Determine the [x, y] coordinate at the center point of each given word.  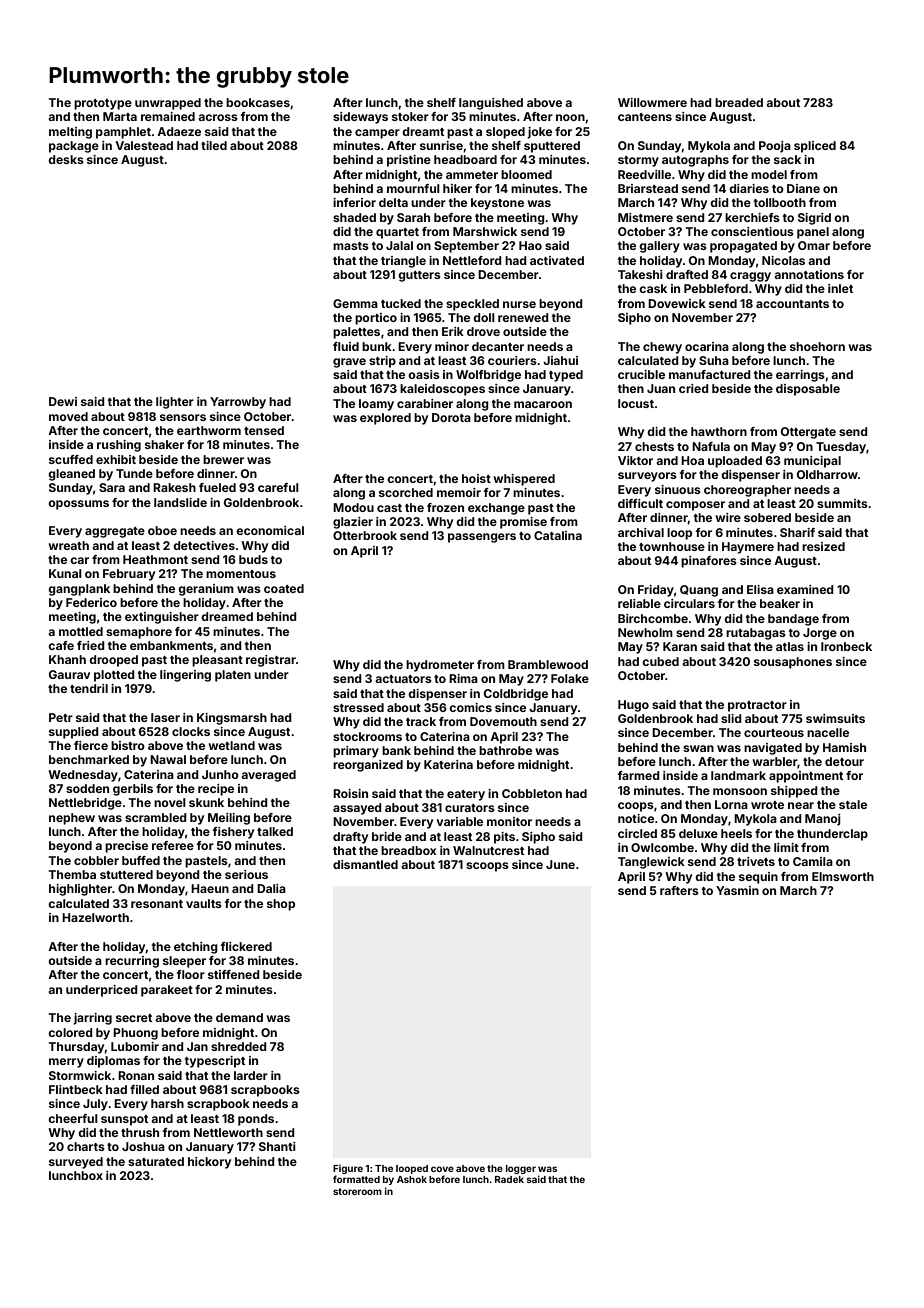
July [95, 1105]
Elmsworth [843, 876]
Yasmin [737, 890]
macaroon [543, 404]
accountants [792, 304]
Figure [348, 1169]
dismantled [365, 864]
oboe [162, 530]
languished [491, 104]
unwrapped [168, 104]
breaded [739, 102]
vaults [204, 903]
